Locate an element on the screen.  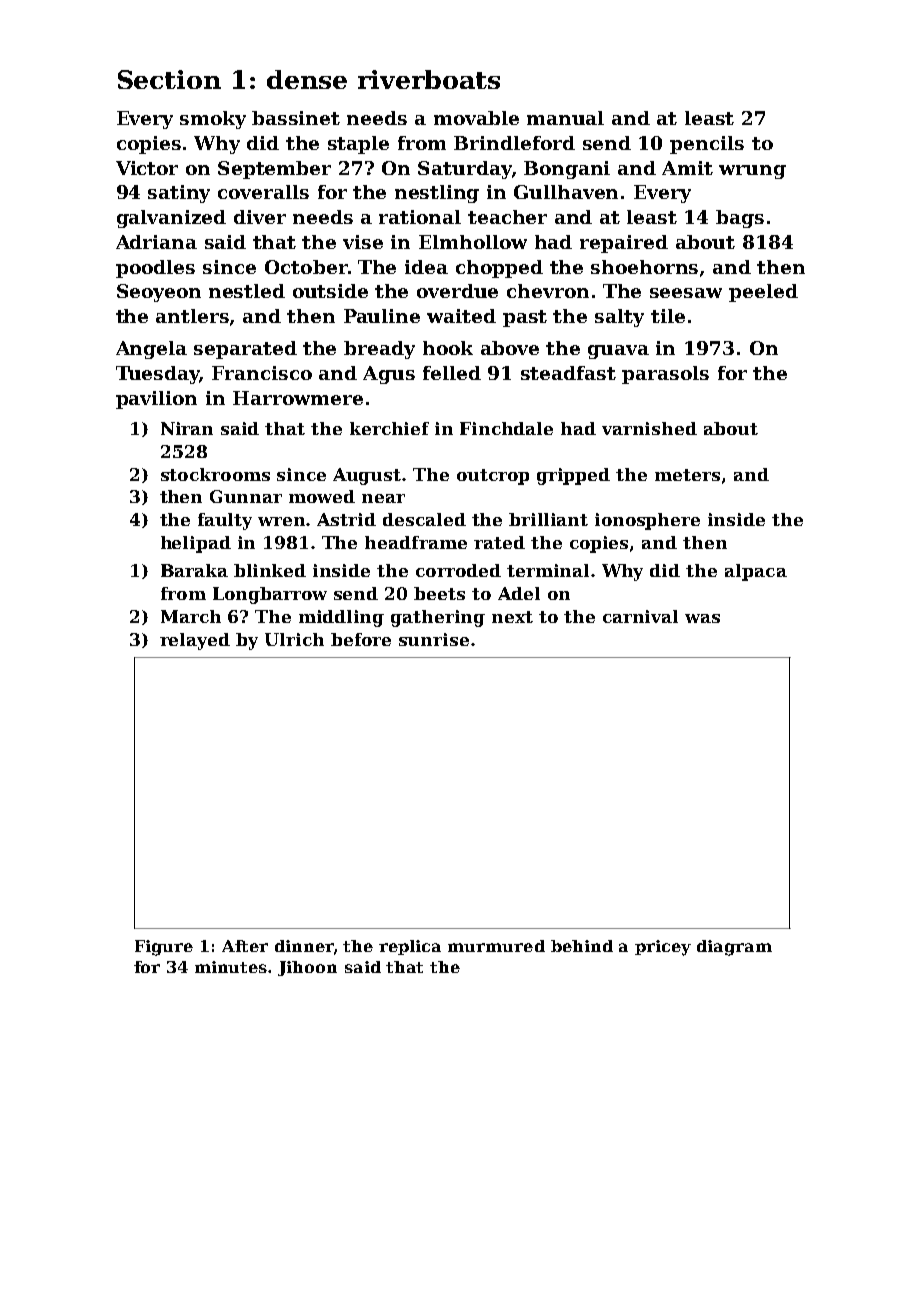
staple is located at coordinates (358, 145).
